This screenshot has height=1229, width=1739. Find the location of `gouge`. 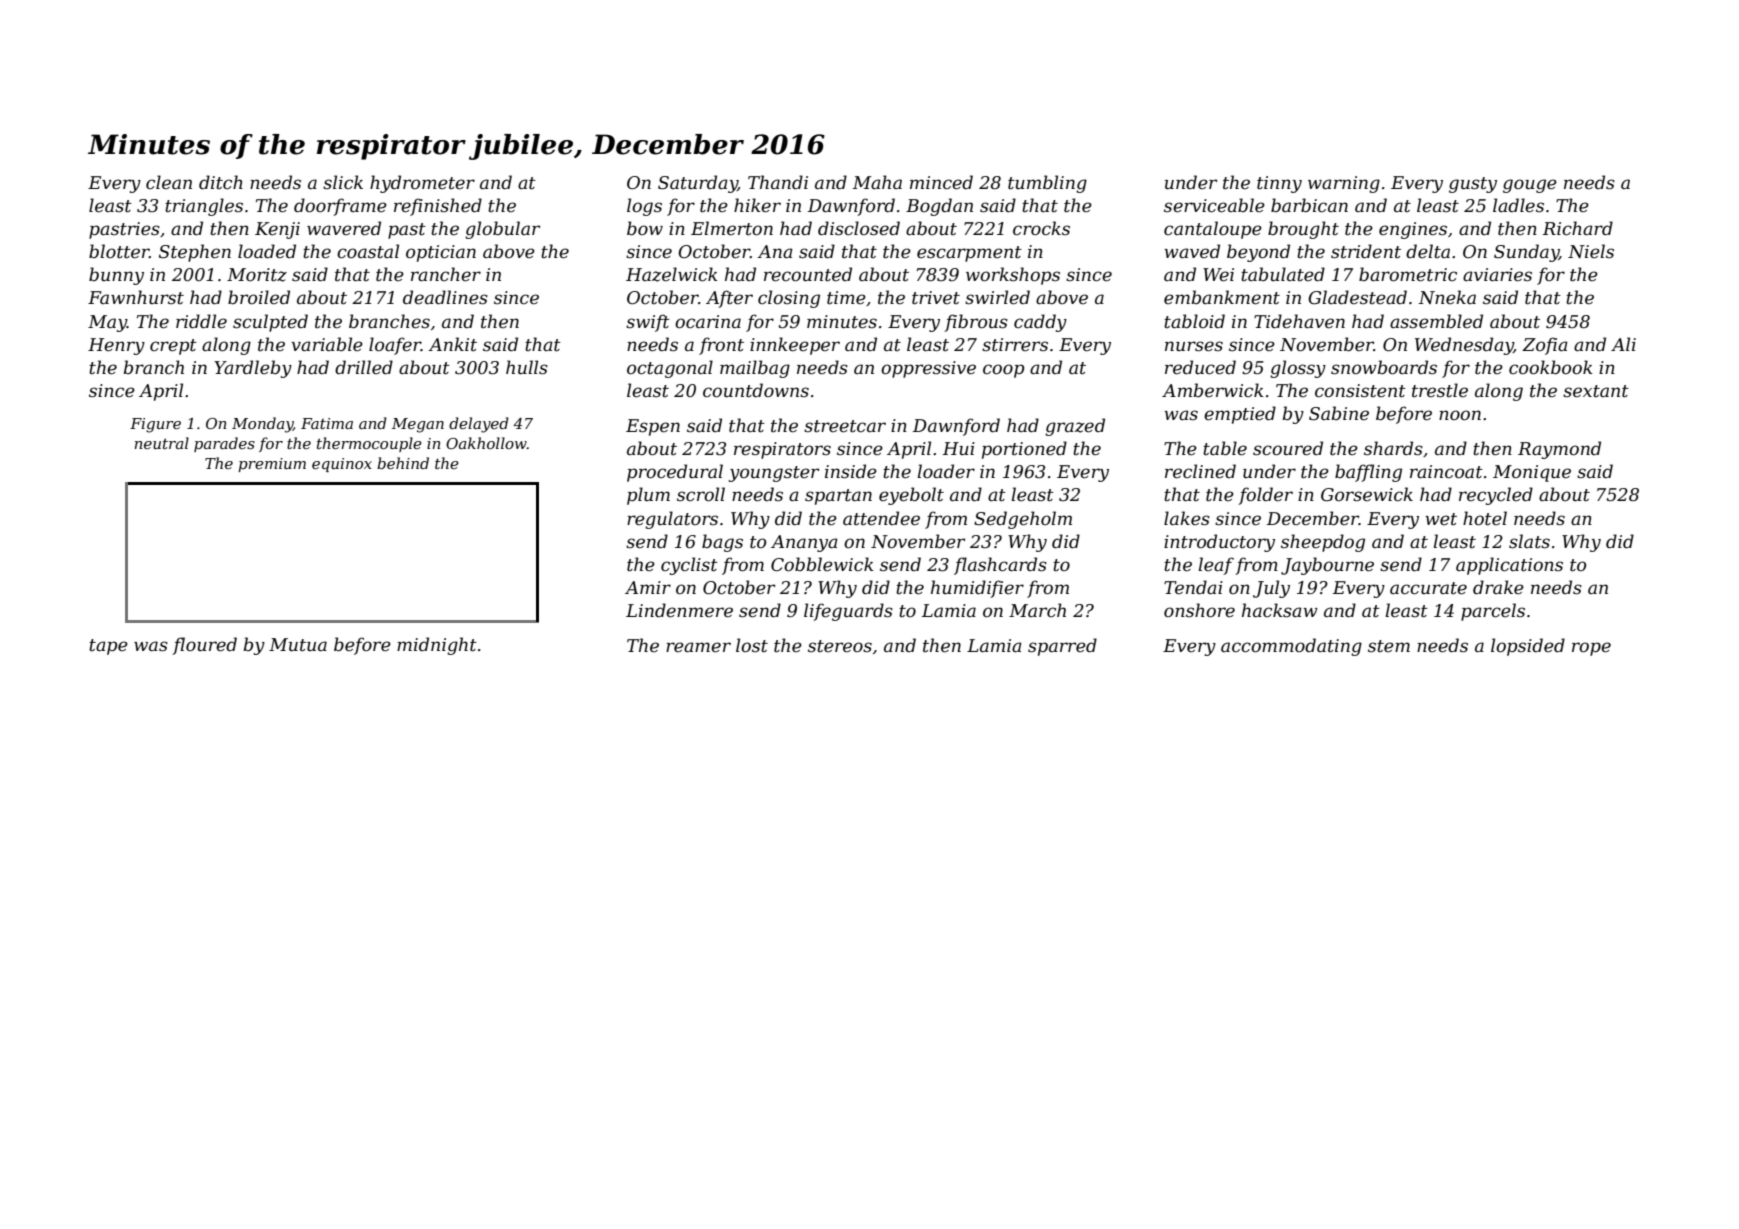

gouge is located at coordinates (1530, 186).
